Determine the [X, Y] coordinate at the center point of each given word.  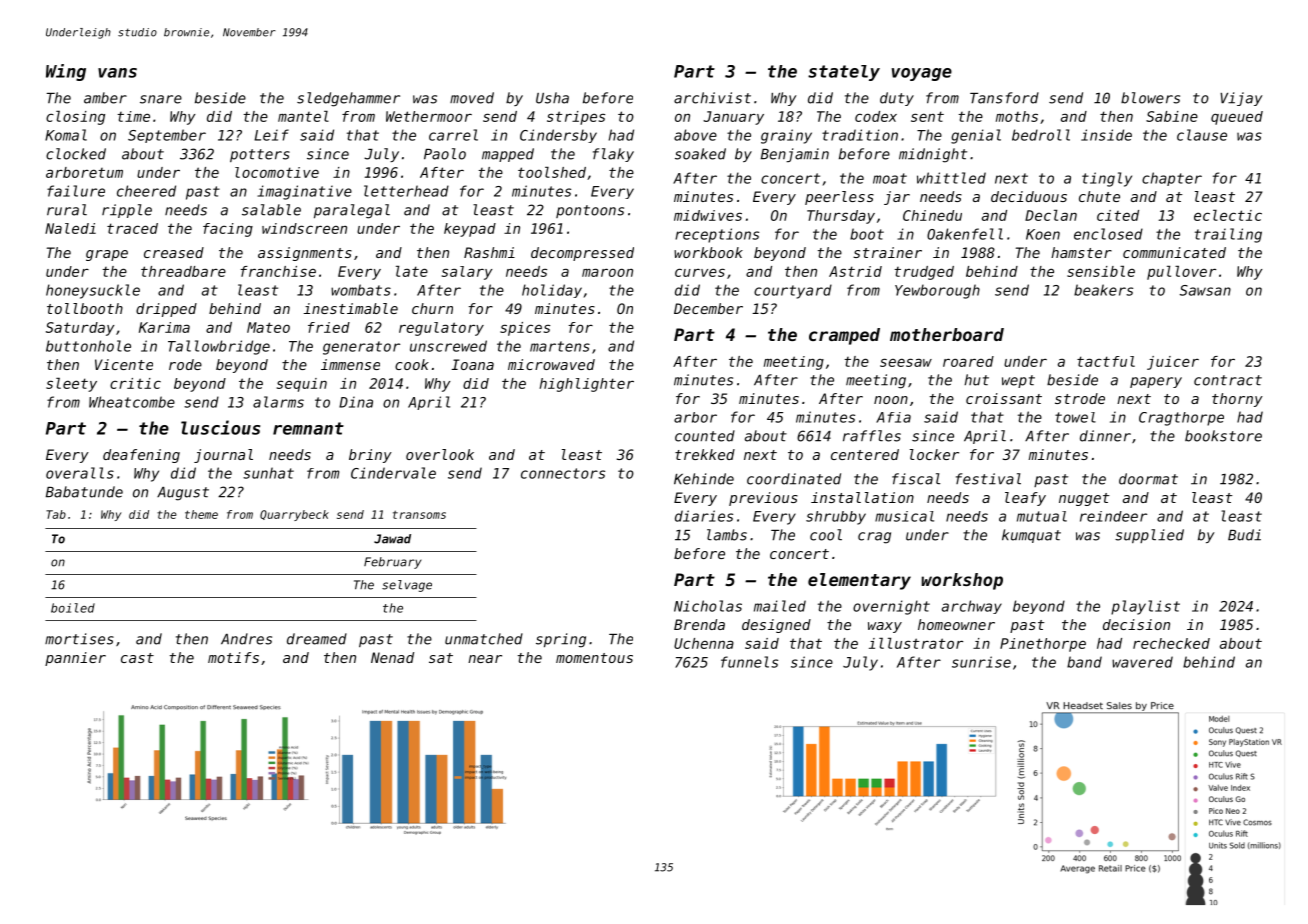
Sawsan [1205, 290]
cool [826, 535]
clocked [76, 154]
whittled [951, 178]
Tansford [1004, 98]
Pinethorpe [1043, 645]
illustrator [916, 643]
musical [904, 516]
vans [117, 73]
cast [137, 658]
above [695, 135]
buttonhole [88, 346]
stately [844, 73]
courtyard [793, 291]
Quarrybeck [294, 515]
